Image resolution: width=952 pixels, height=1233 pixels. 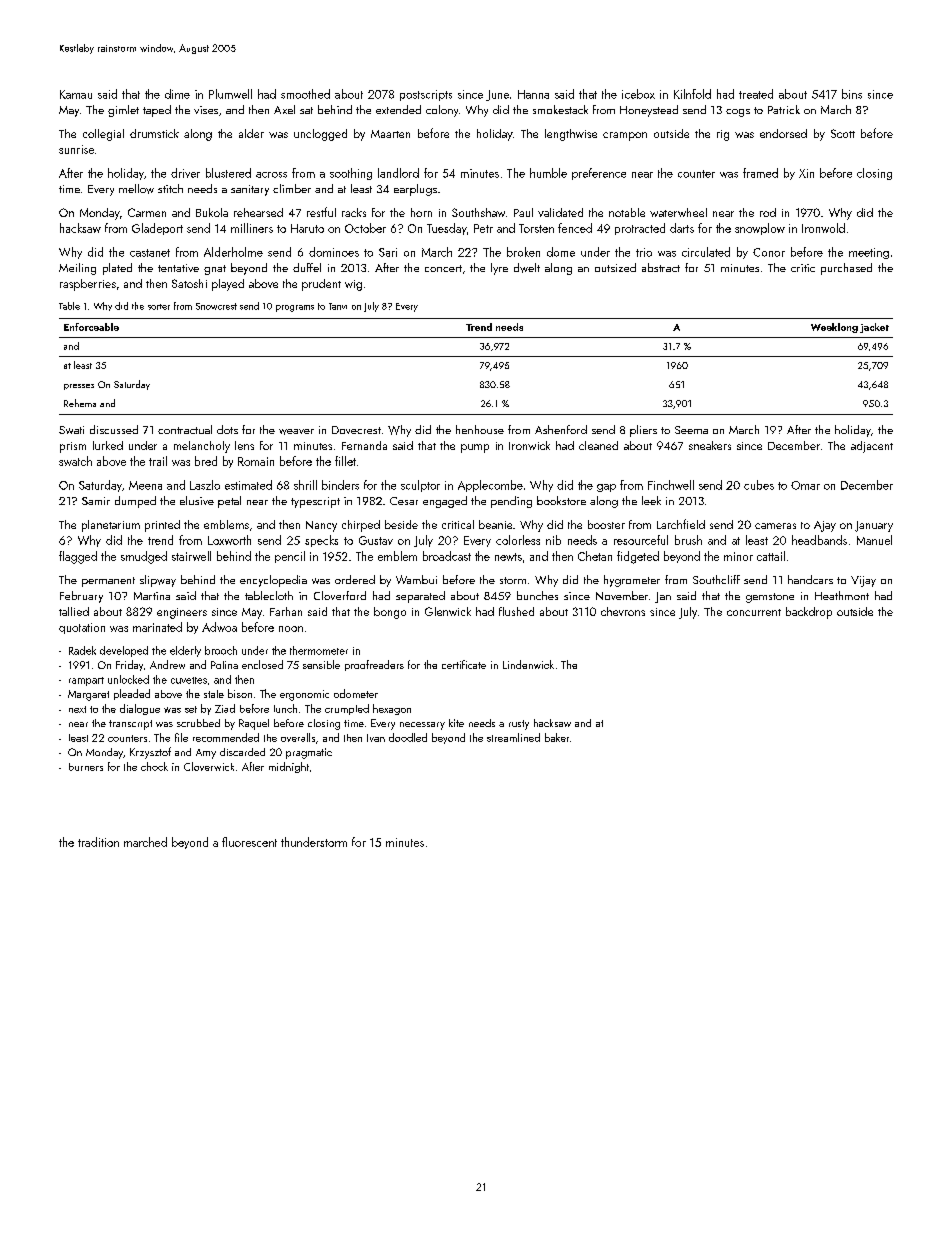 I want to click on meeting, so click(x=869, y=253).
